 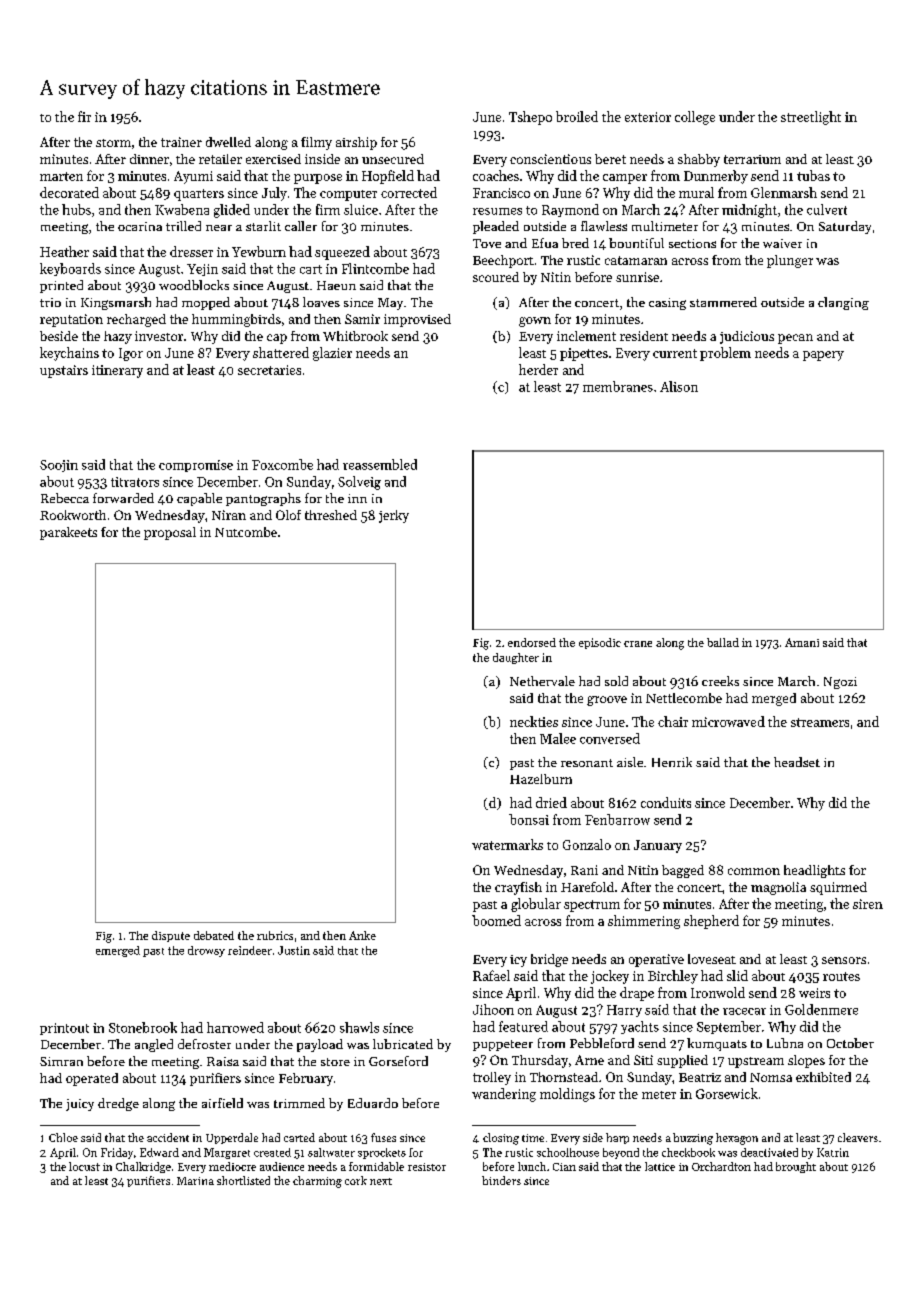 I want to click on watermarks, so click(x=507, y=844).
